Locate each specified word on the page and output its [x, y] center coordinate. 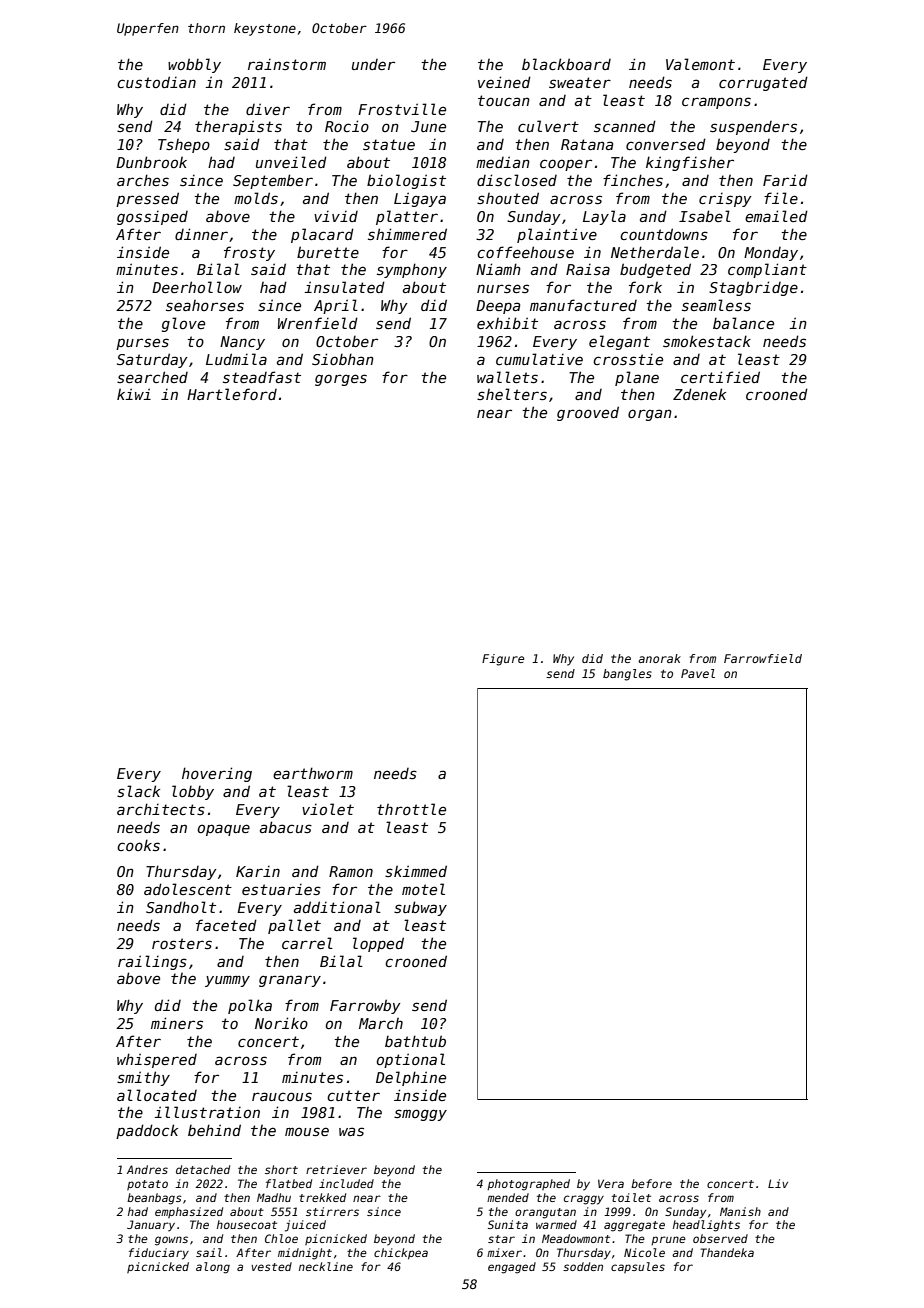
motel [423, 889]
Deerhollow [197, 287]
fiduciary [159, 1254]
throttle [411, 809]
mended [508, 1197]
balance [743, 323]
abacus [286, 827]
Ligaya [420, 199]
